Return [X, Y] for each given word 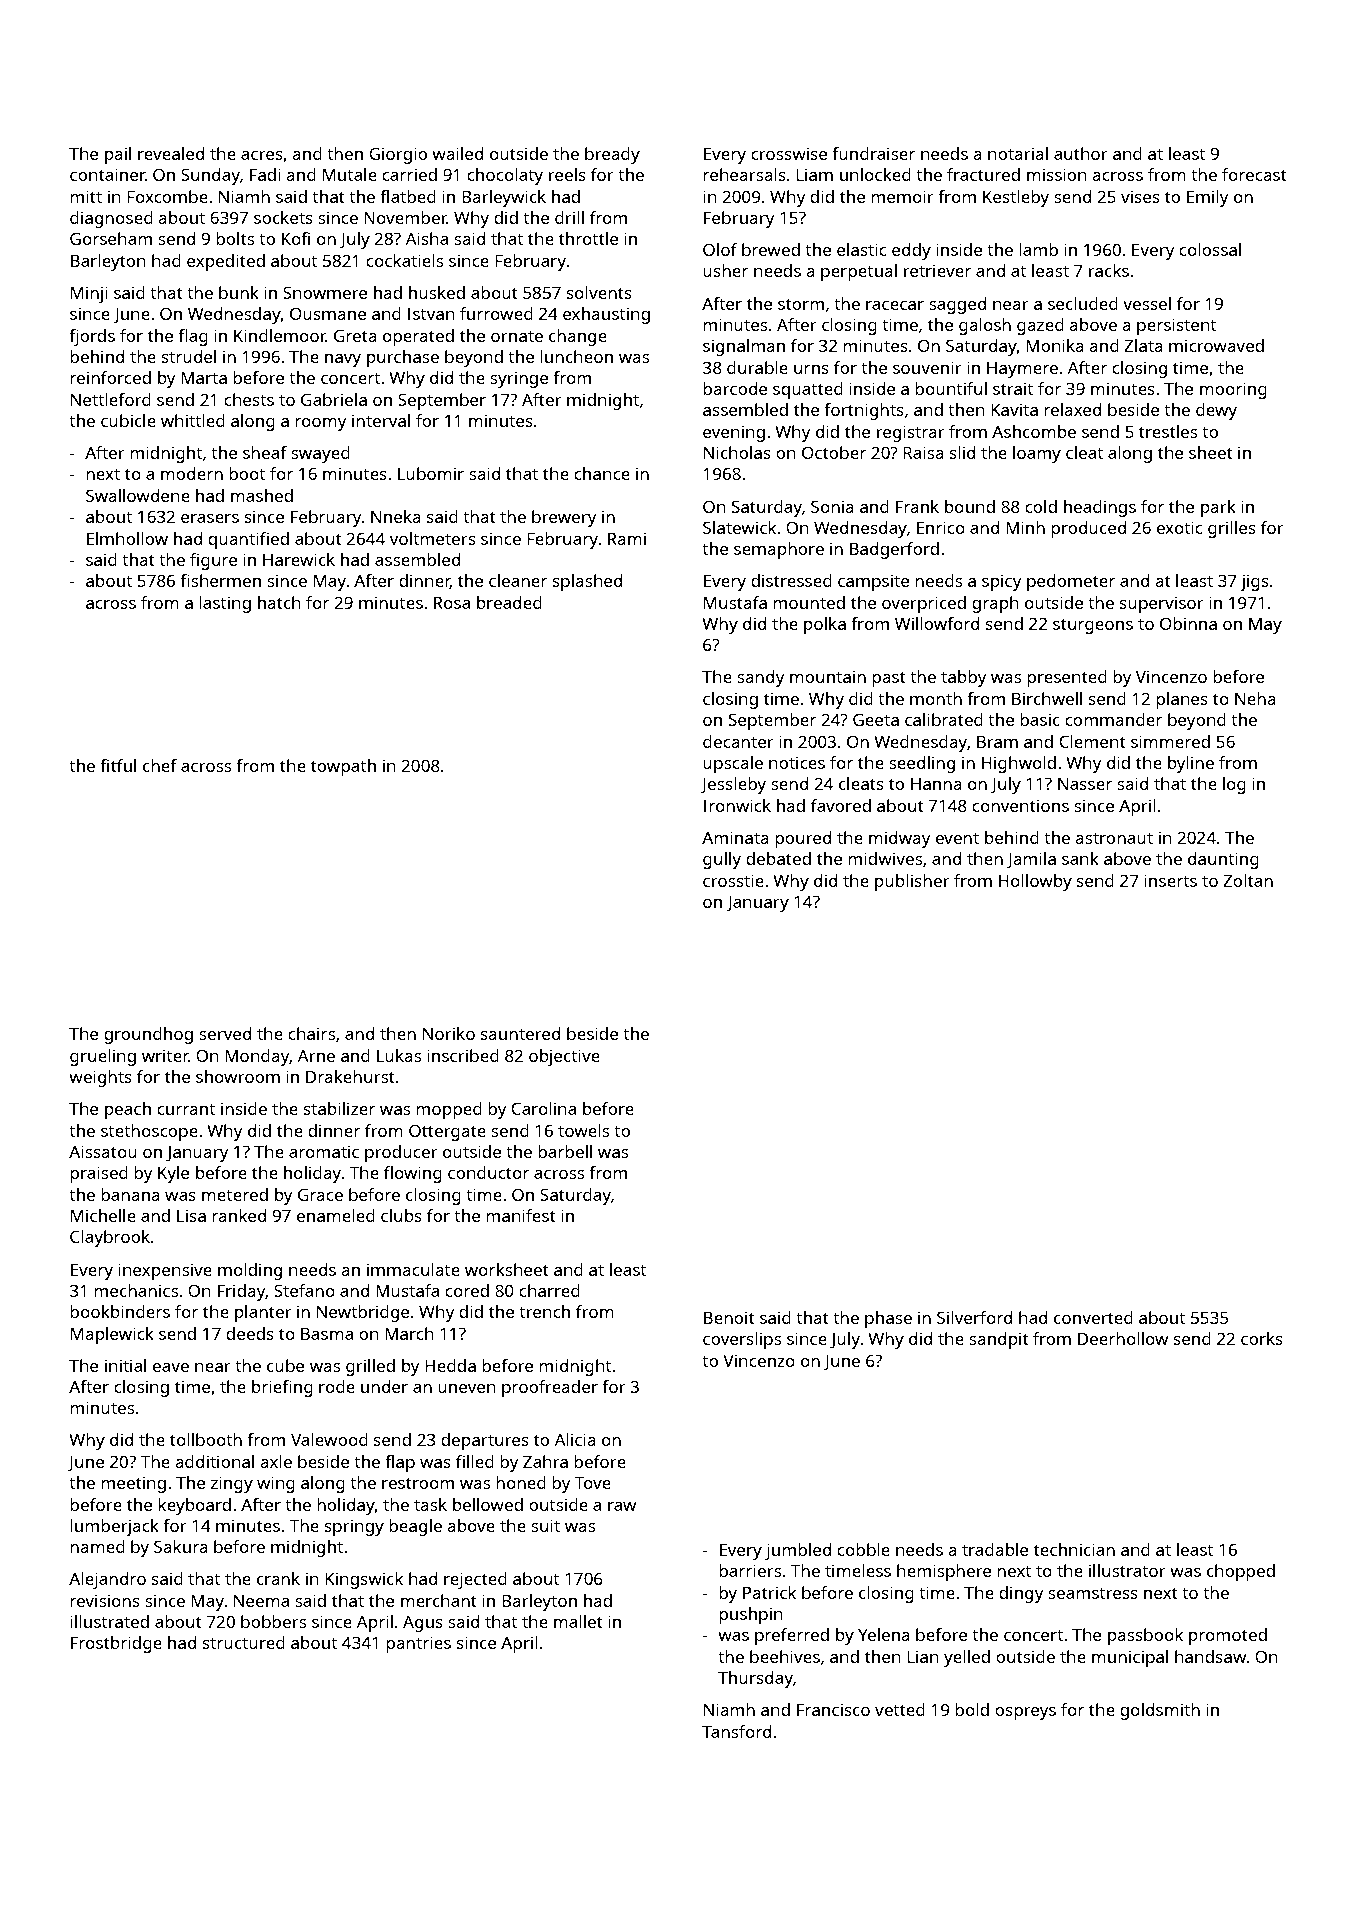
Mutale [350, 174]
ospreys [1025, 1713]
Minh [1025, 527]
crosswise [789, 153]
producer [401, 1153]
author [1081, 153]
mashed [262, 495]
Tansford [736, 1731]
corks [1262, 1338]
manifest [521, 1215]
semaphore [779, 550]
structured [244, 1642]
